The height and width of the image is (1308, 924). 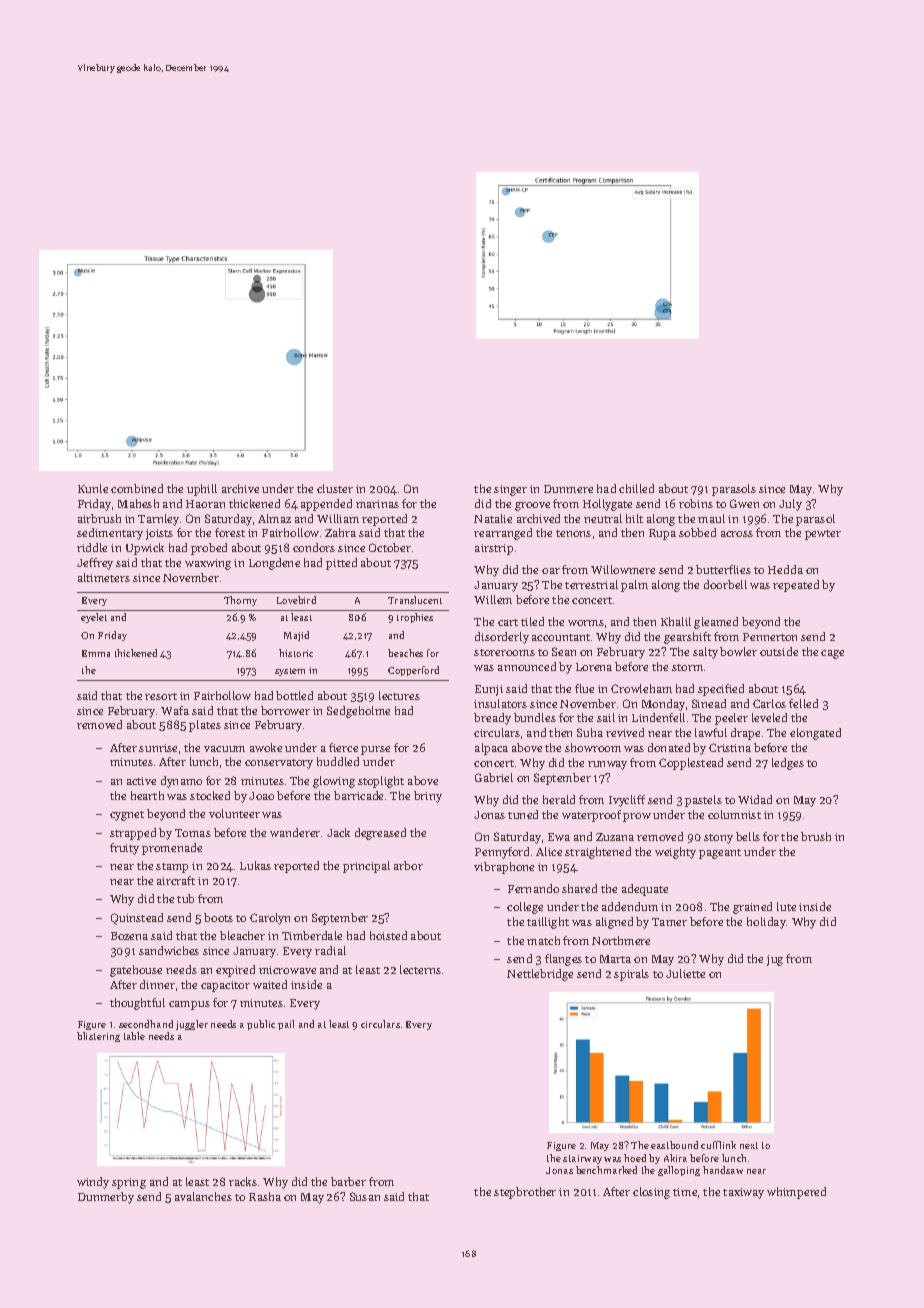 What do you see at coordinates (218, 917) in the image?
I see `boots` at bounding box center [218, 917].
